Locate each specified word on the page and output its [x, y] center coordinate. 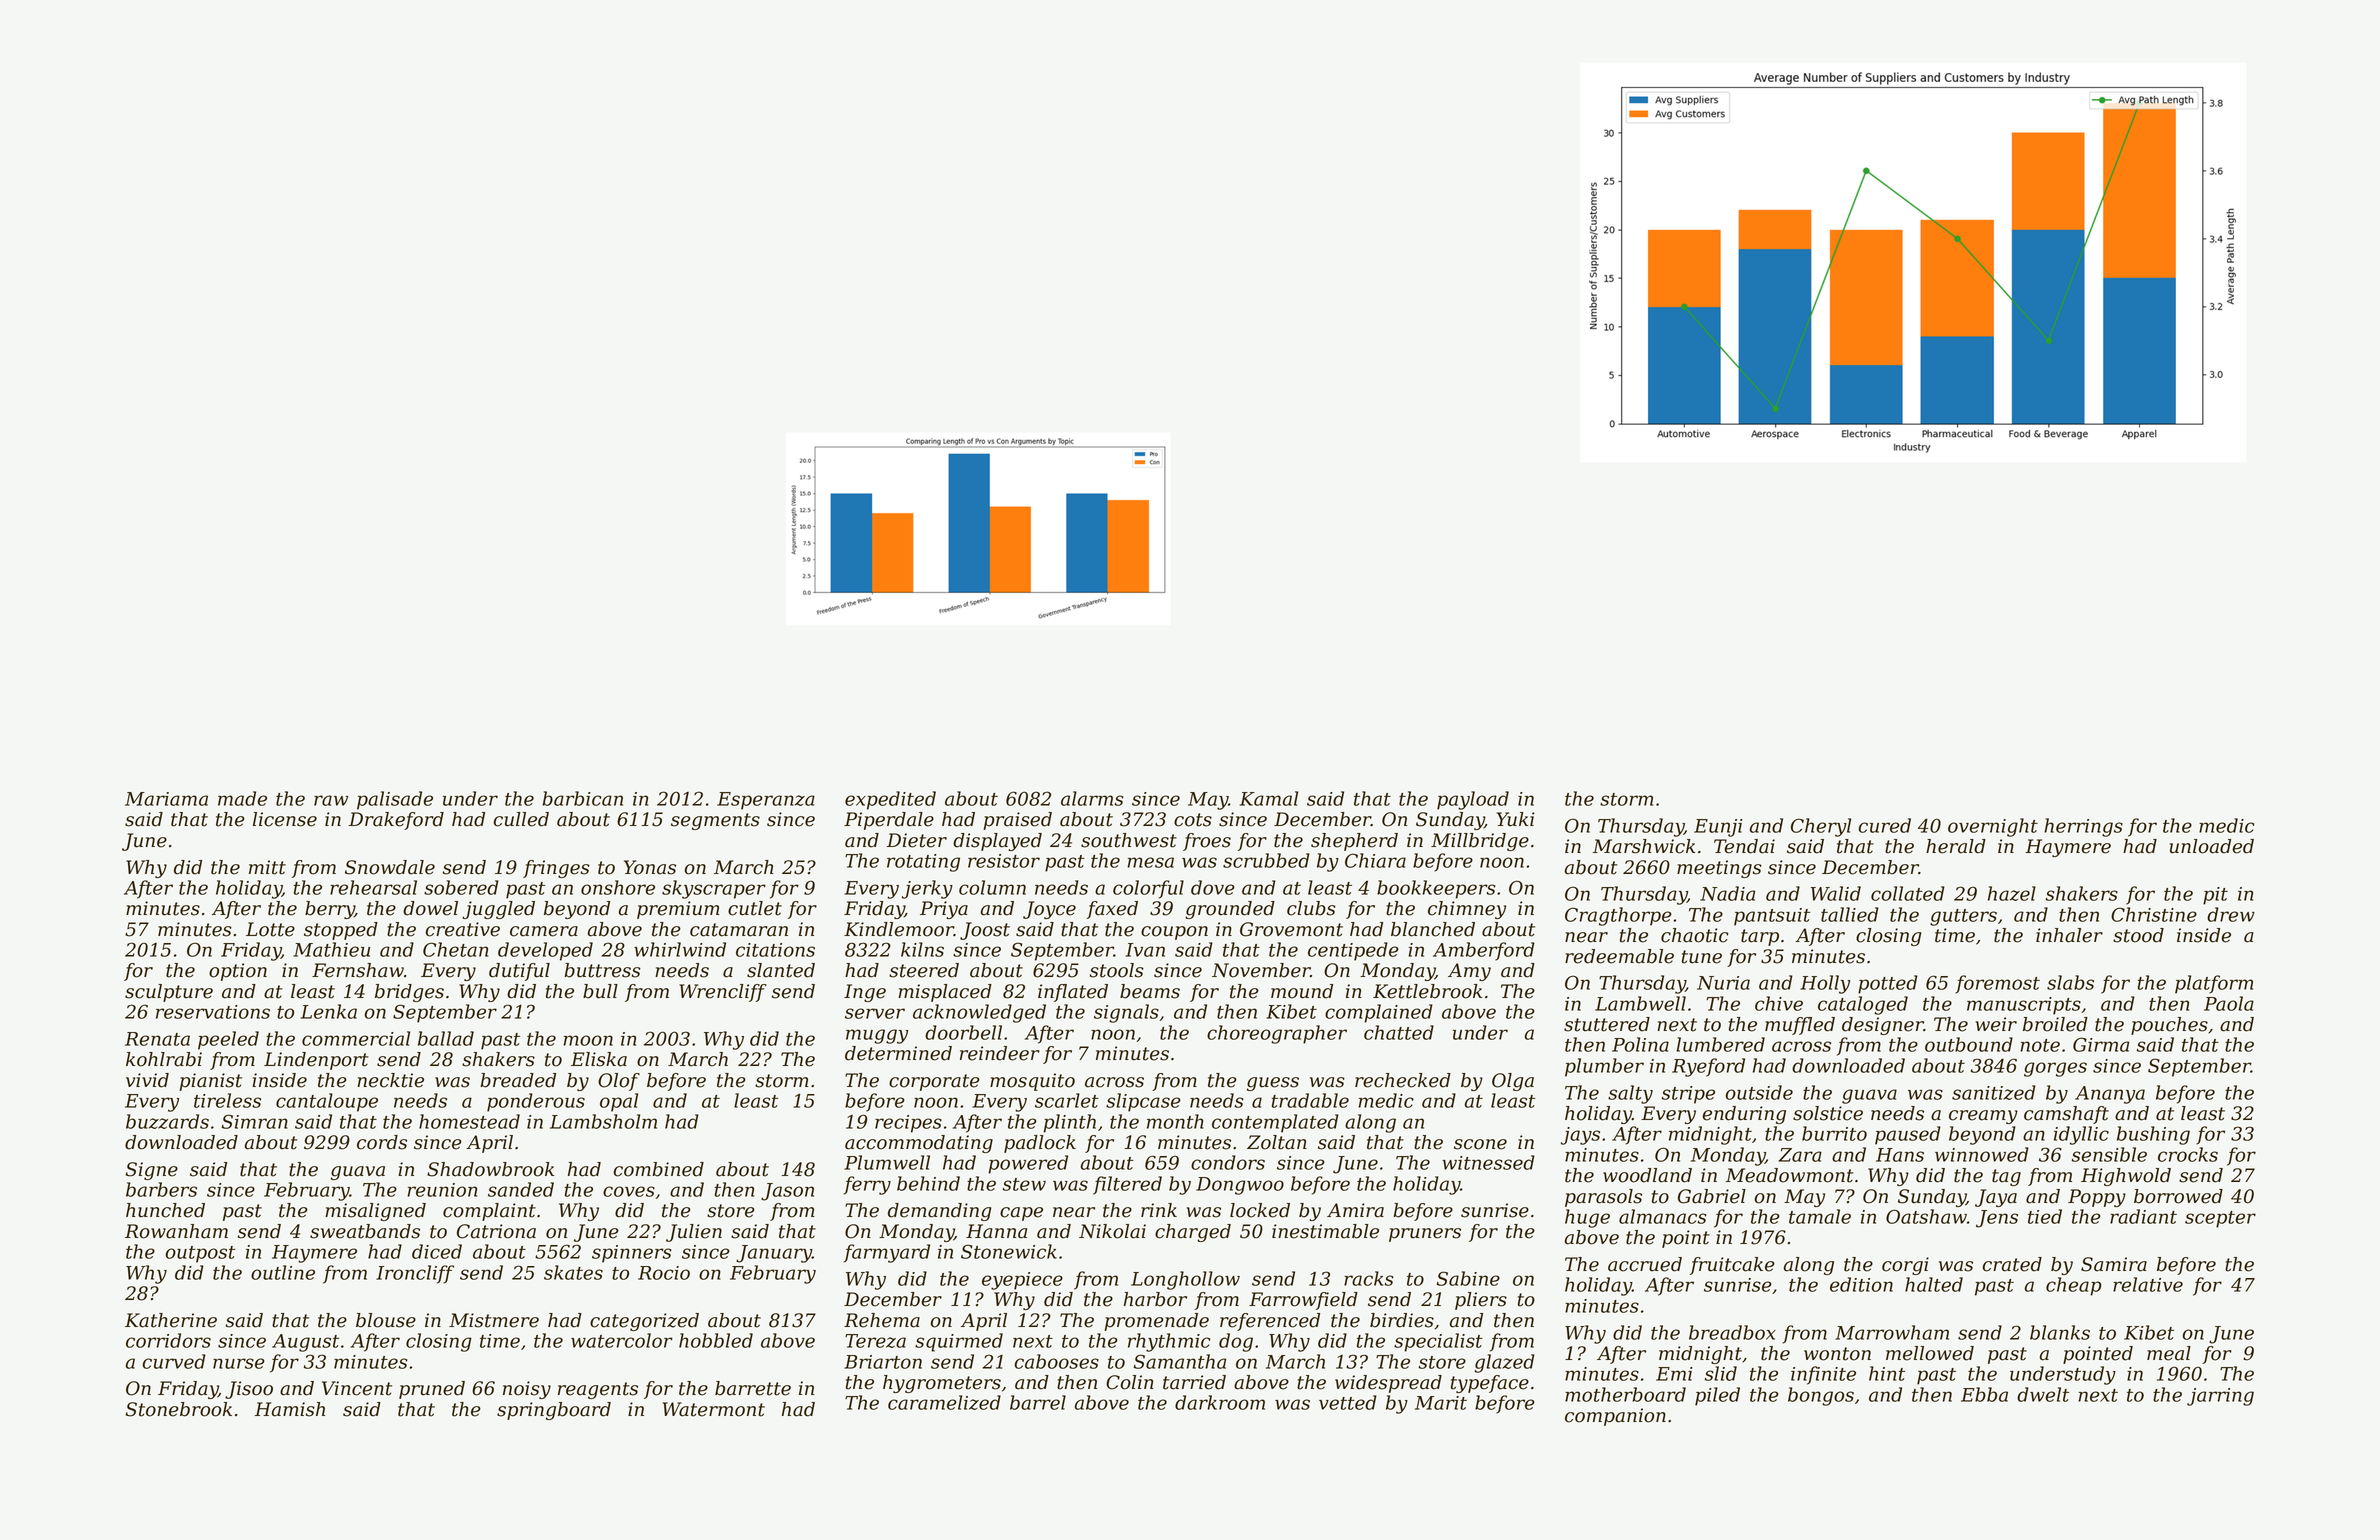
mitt [267, 867]
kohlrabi [164, 1059]
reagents [598, 1390]
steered [924, 970]
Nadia [1727, 893]
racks [1368, 1278]
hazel [2012, 893]
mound [1302, 991]
